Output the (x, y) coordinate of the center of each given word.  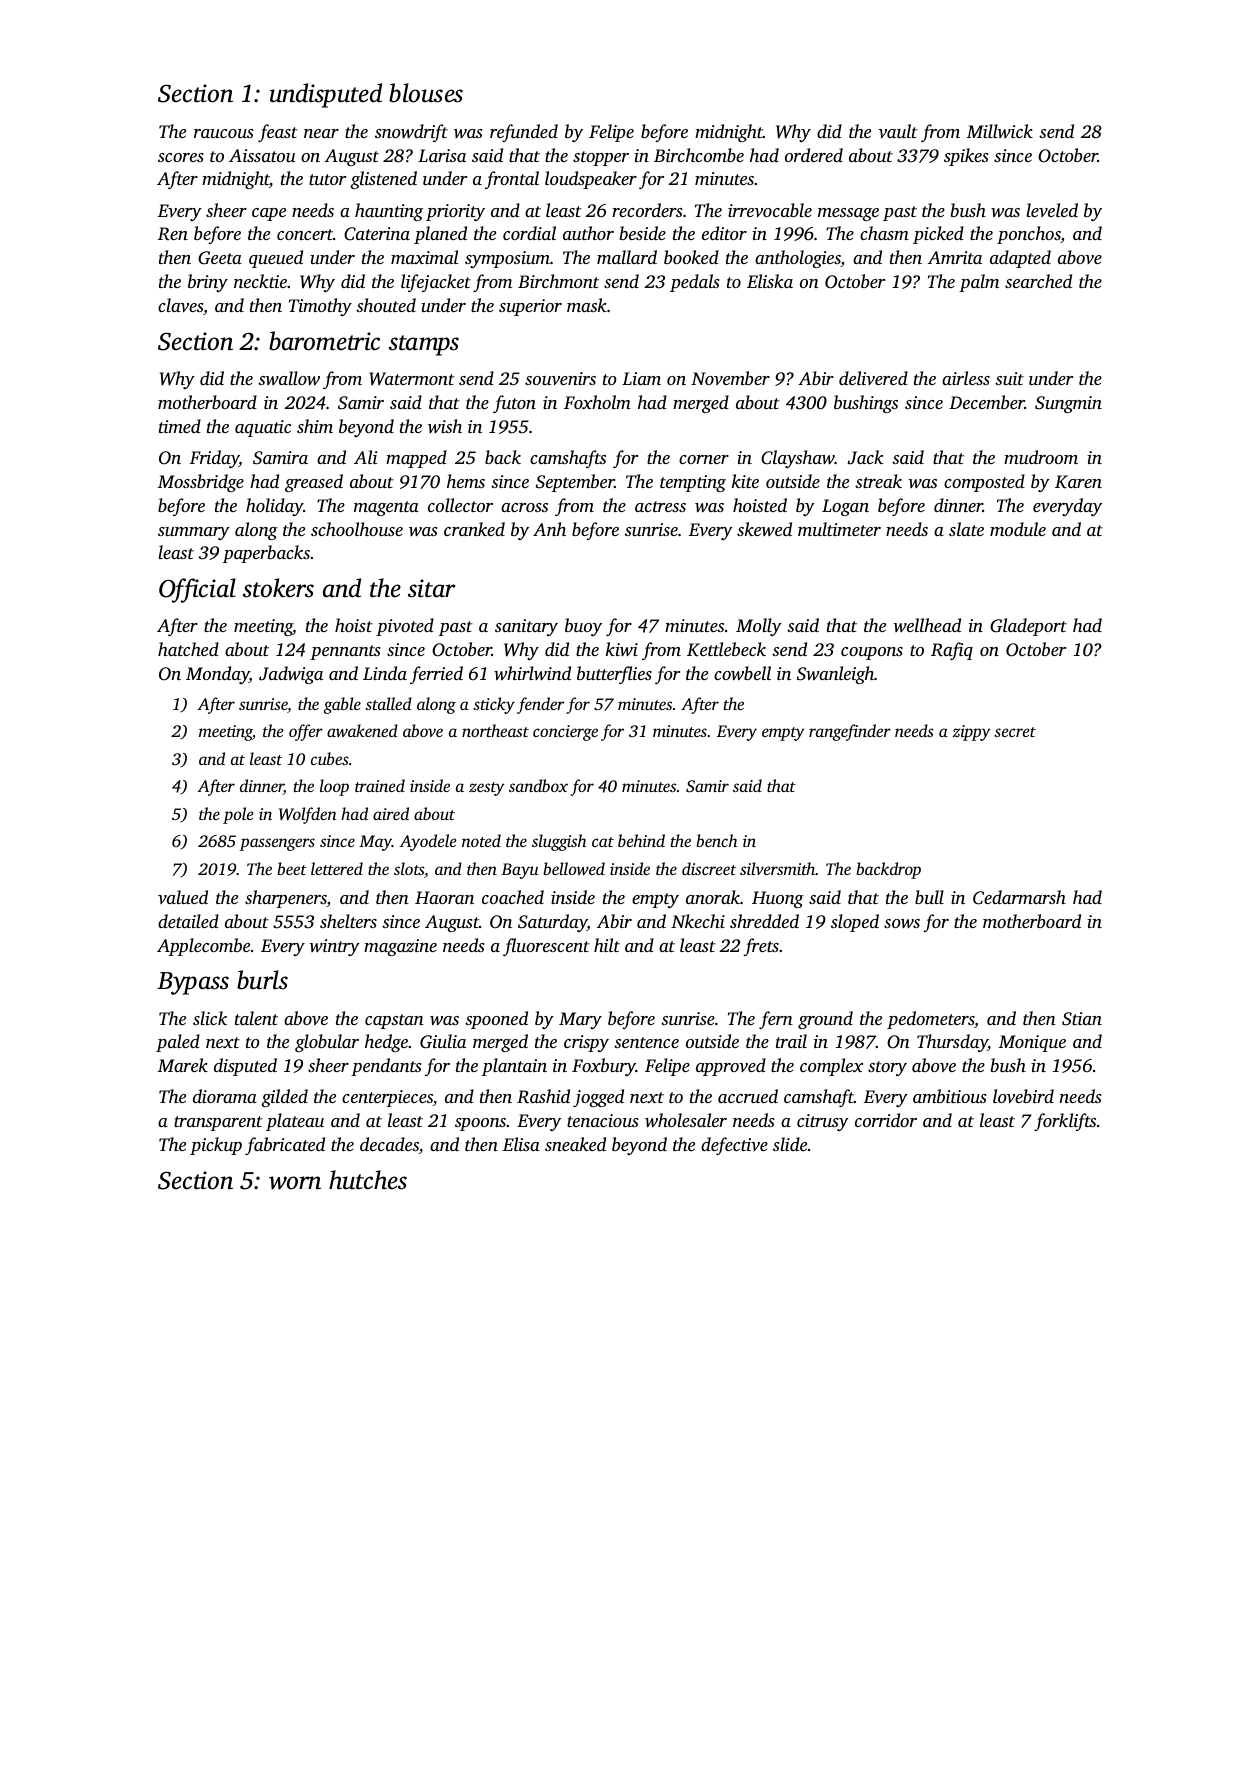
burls (262, 980)
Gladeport (1028, 627)
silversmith (777, 868)
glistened (383, 180)
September (575, 483)
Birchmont (558, 281)
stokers (278, 588)
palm (979, 283)
